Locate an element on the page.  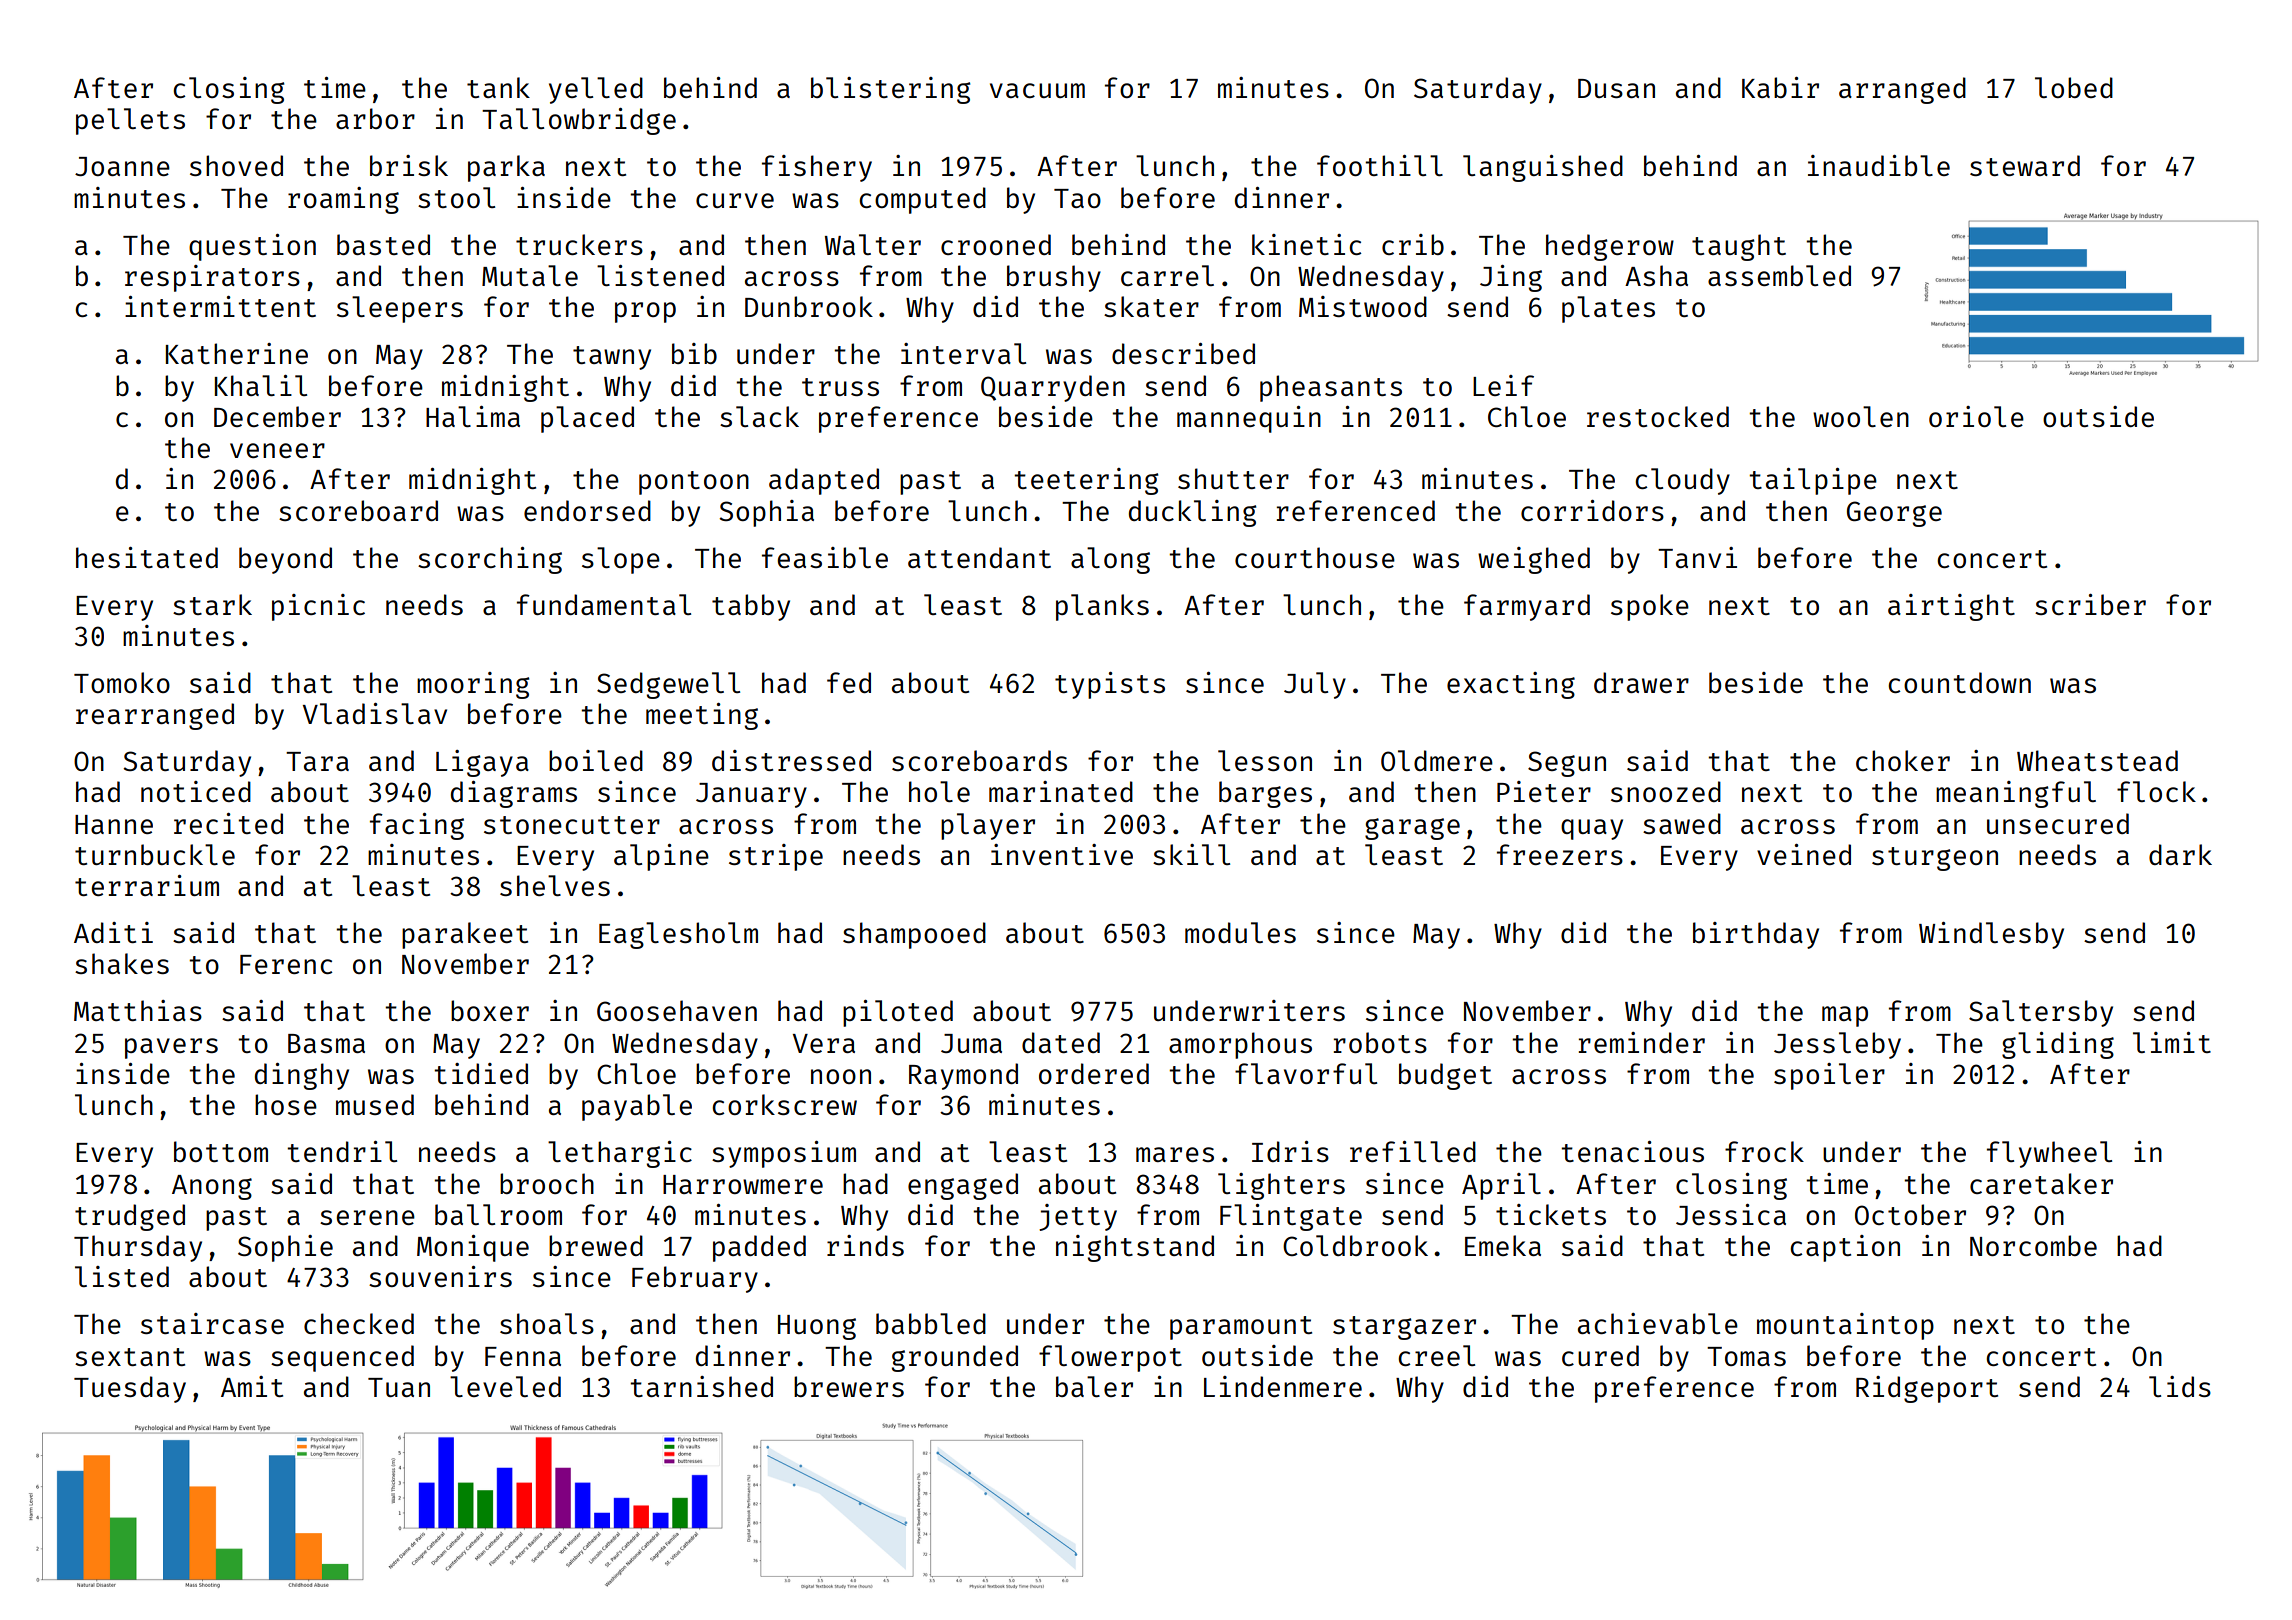
vacuum is located at coordinates (1037, 90).
